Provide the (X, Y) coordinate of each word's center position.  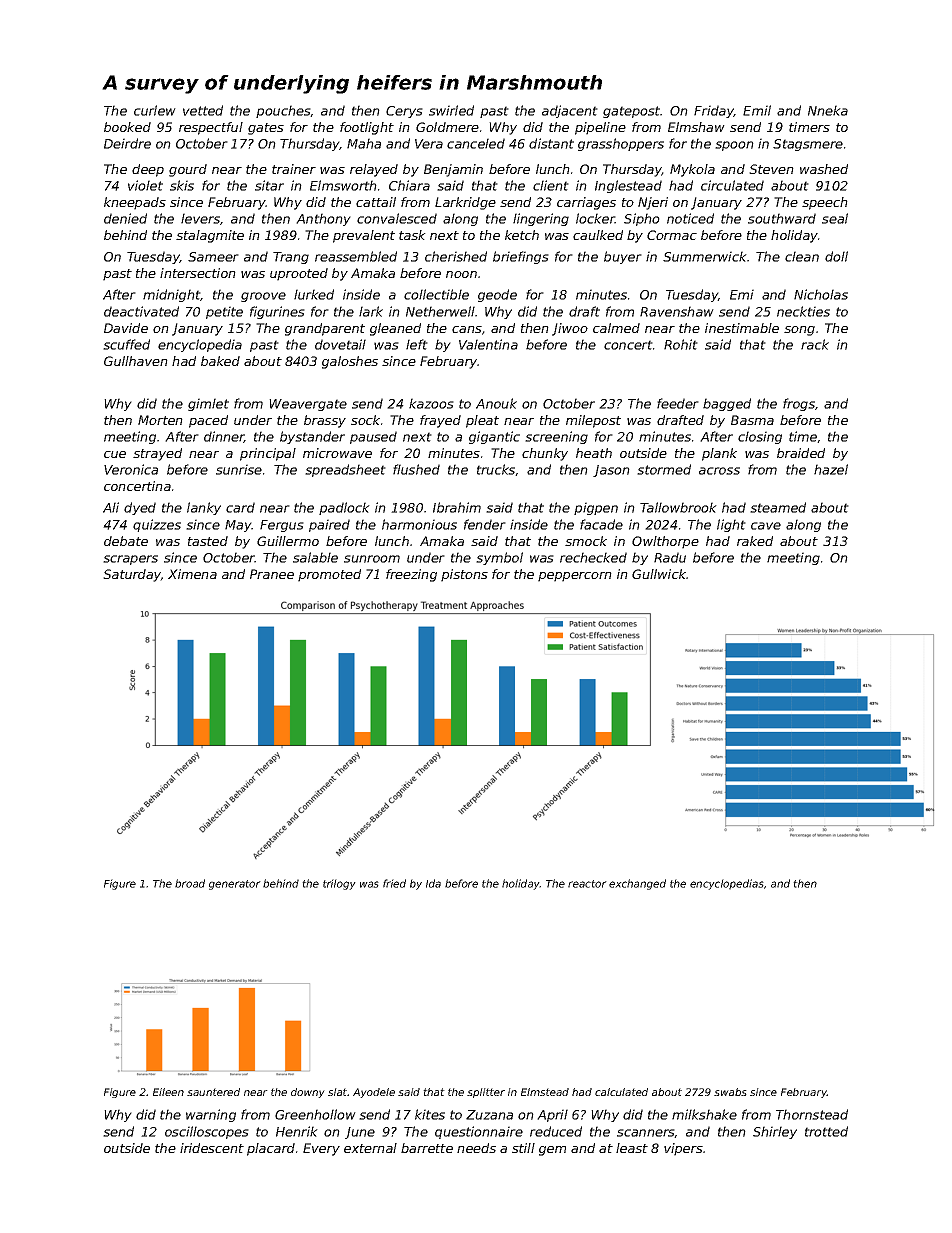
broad (190, 883)
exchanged (637, 884)
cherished (456, 256)
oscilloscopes (207, 1132)
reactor (587, 884)
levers (200, 218)
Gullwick (659, 574)
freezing (411, 575)
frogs (799, 404)
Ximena (192, 574)
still (523, 1148)
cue (115, 454)
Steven (771, 169)
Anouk (496, 403)
